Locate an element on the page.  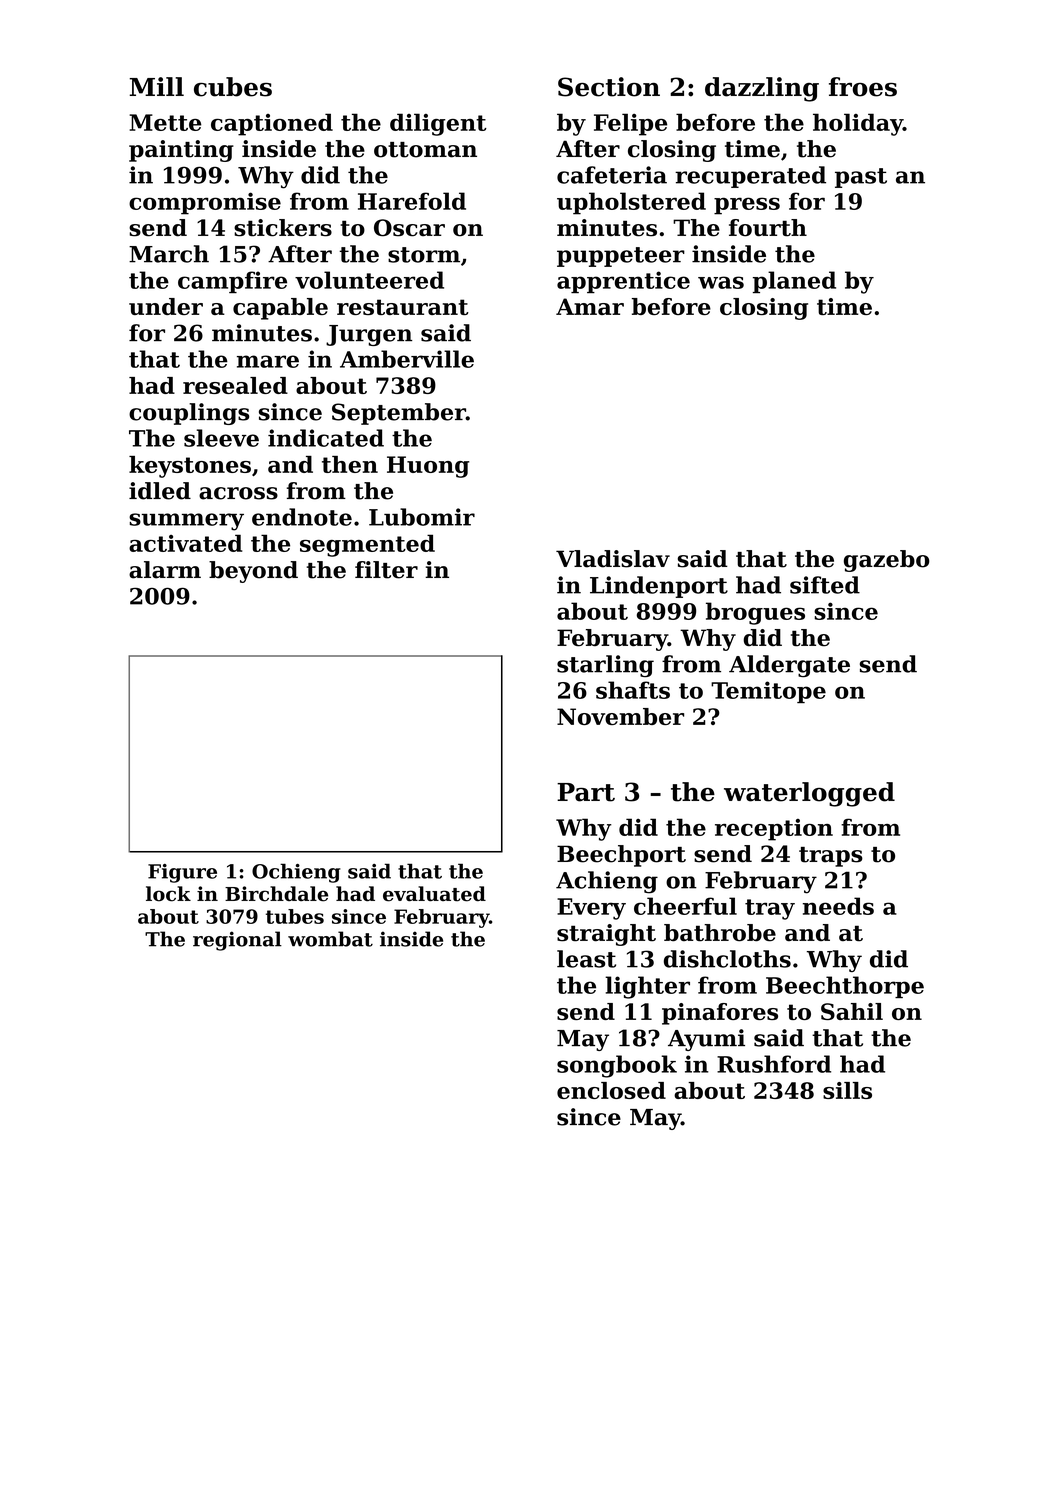
indicated is located at coordinates (326, 438).
